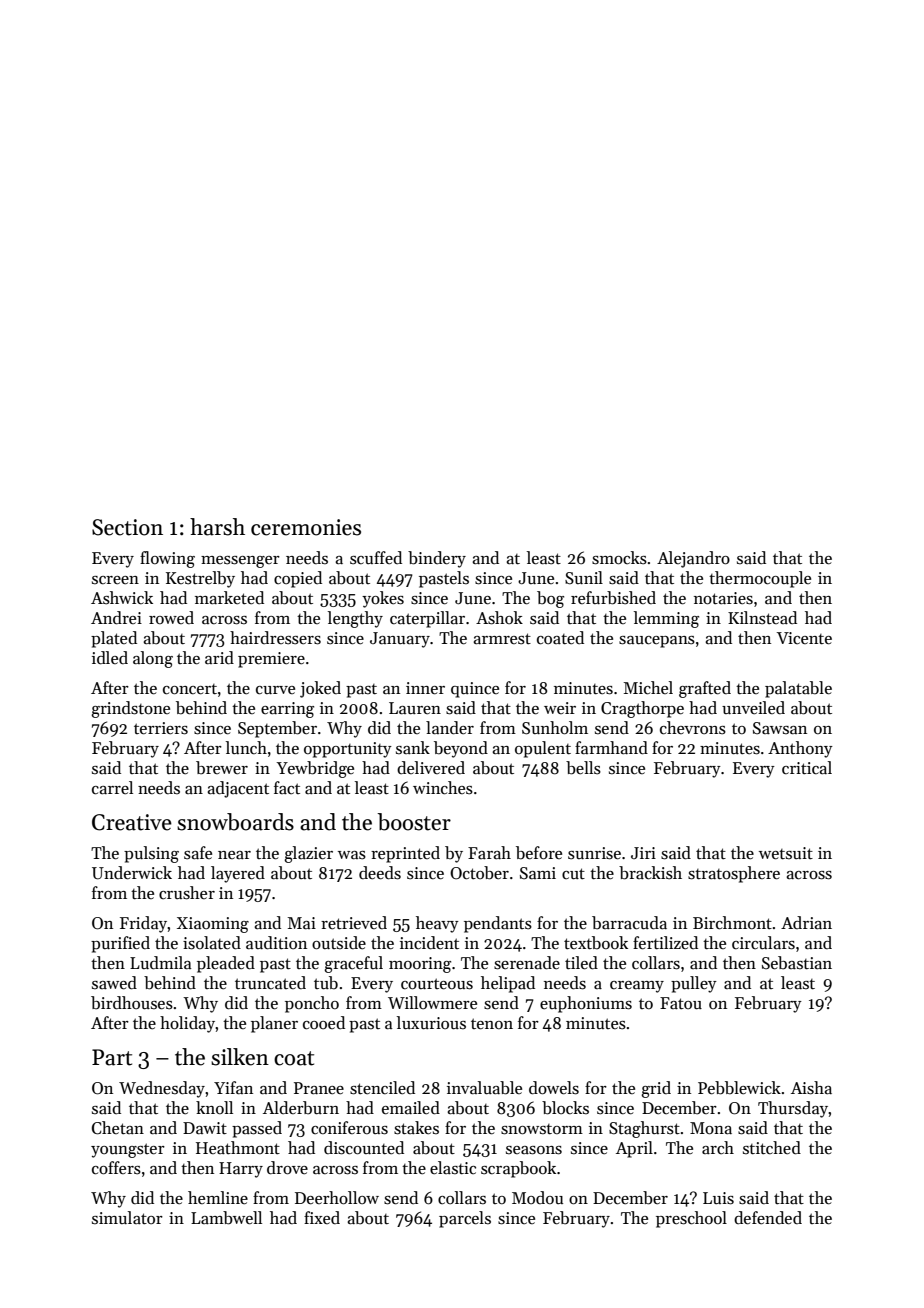  I want to click on thermocouple, so click(760, 579).
